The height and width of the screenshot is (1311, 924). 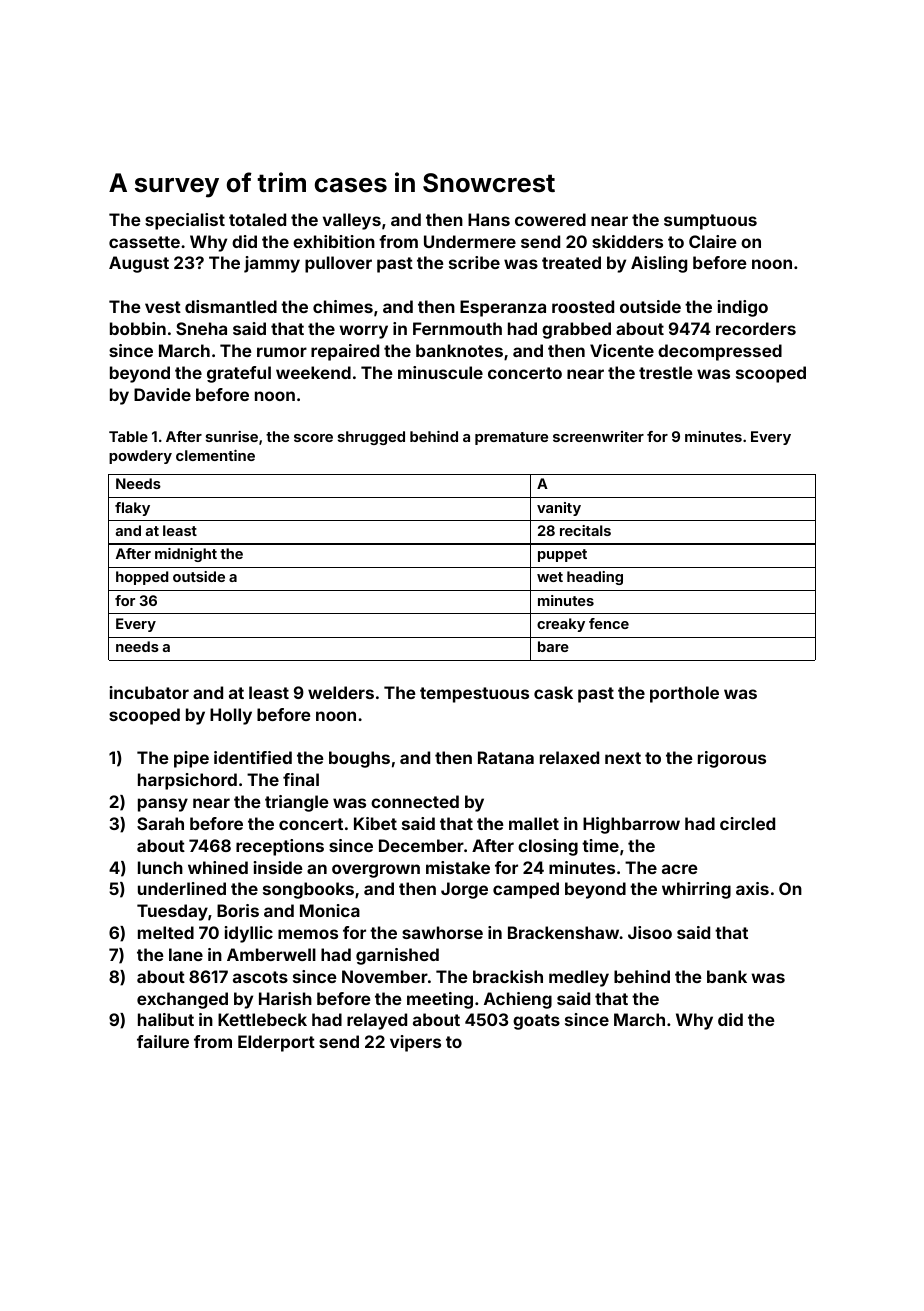 What do you see at coordinates (684, 694) in the screenshot?
I see `porthole` at bounding box center [684, 694].
